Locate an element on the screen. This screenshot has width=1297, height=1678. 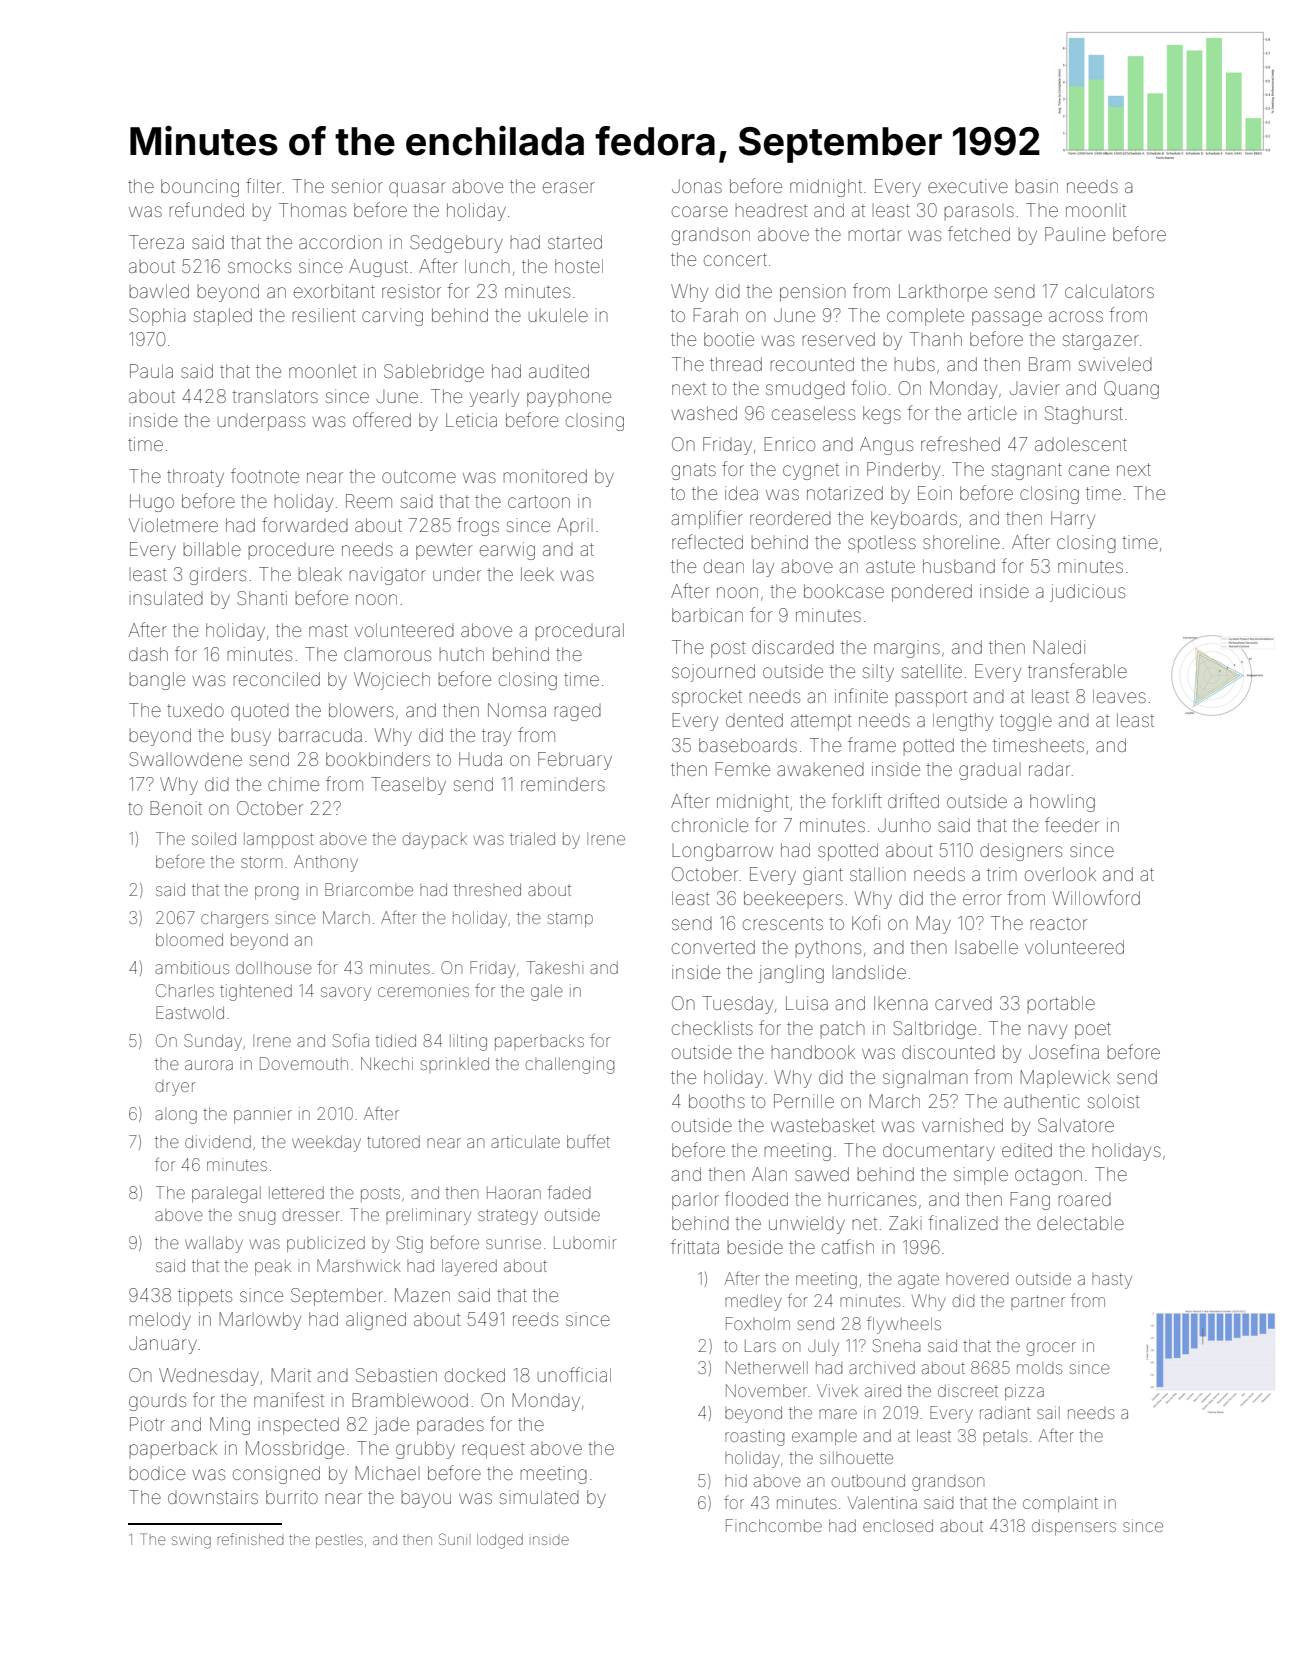
howling is located at coordinates (1062, 803).
